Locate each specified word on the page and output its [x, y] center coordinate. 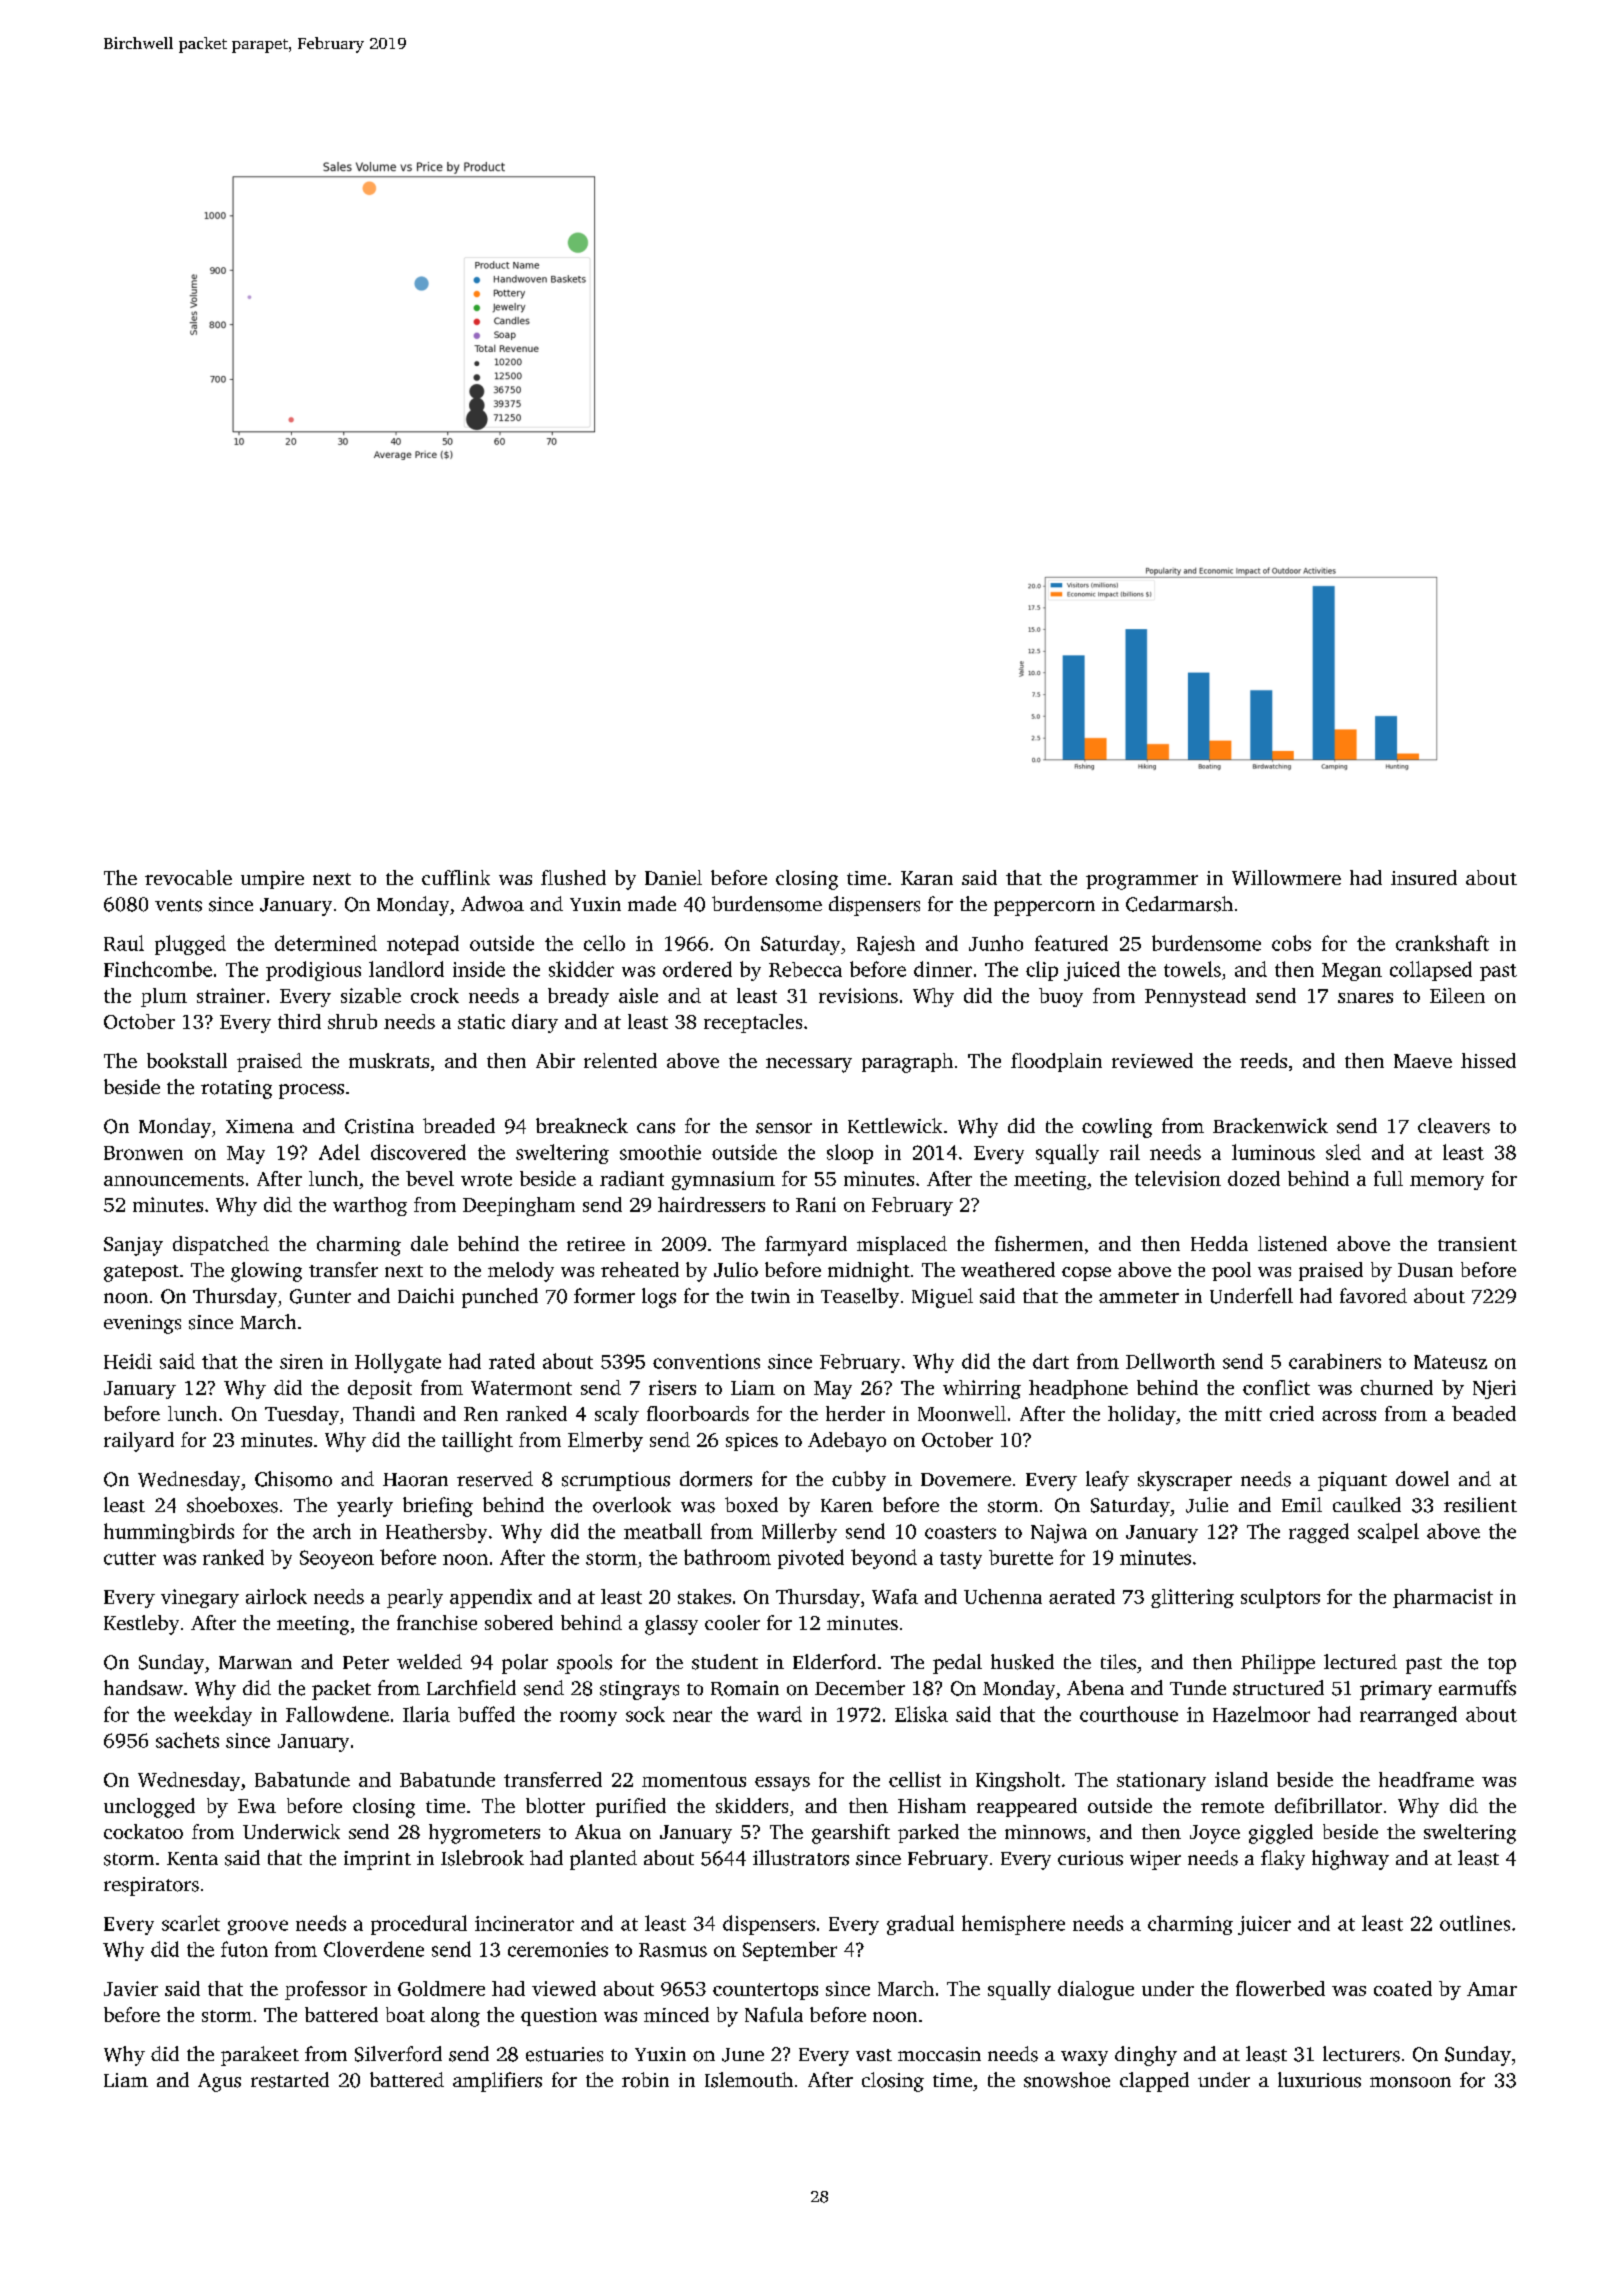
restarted [290, 2080]
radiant [632, 1178]
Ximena [260, 1126]
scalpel [1388, 1533]
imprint [377, 1860]
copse [1086, 1274]
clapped [1154, 2082]
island [1241, 1779]
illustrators [801, 1858]
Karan [927, 878]
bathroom [727, 1557]
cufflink [456, 877]
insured [1424, 877]
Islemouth [749, 2080]
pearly [415, 1598]
